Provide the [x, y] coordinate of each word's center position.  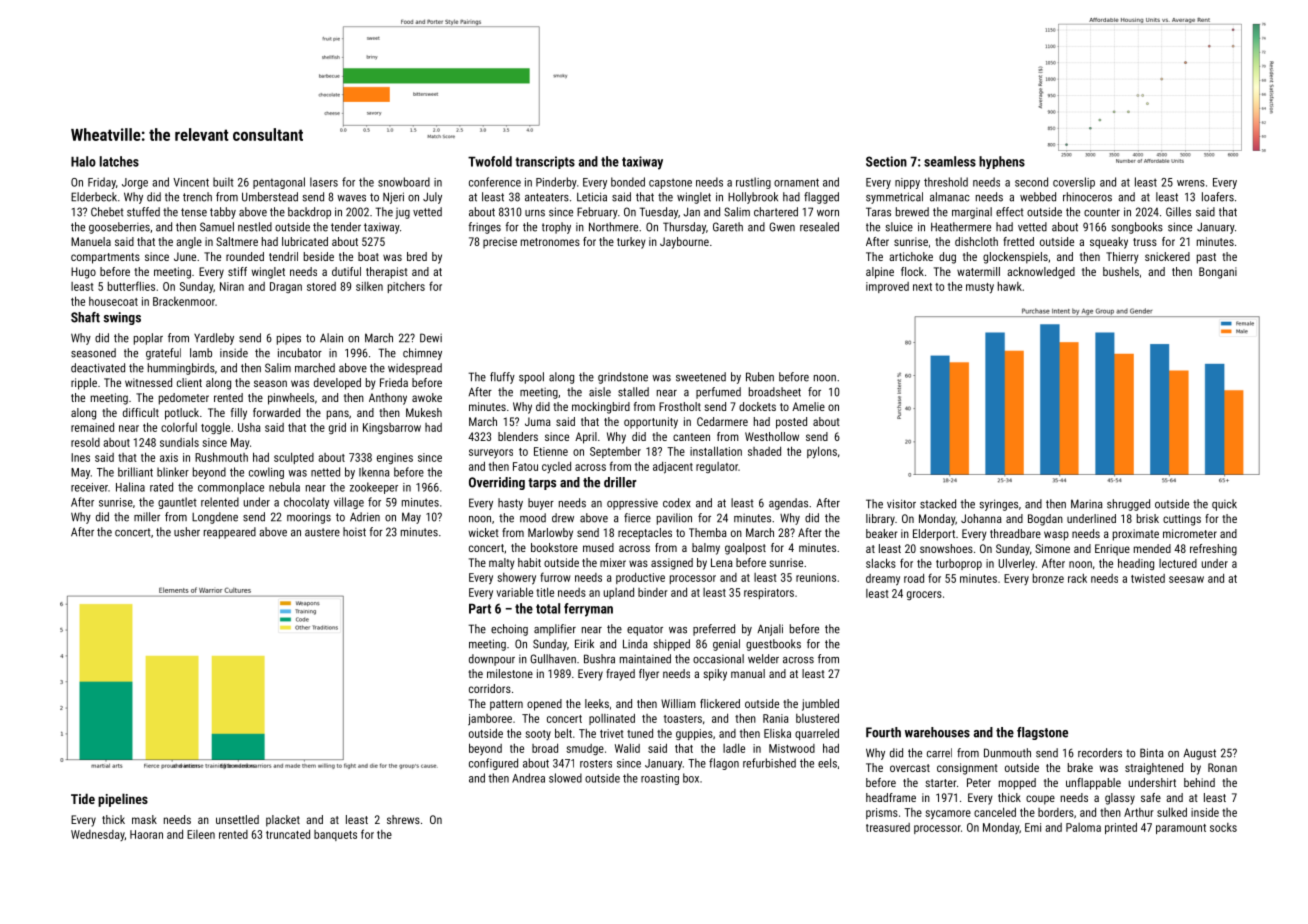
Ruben [760, 377]
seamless [950, 161]
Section [886, 161]
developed [337, 384]
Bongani [1218, 273]
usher [187, 532]
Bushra [599, 659]
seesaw [1186, 579]
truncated [288, 834]
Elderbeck [94, 197]
